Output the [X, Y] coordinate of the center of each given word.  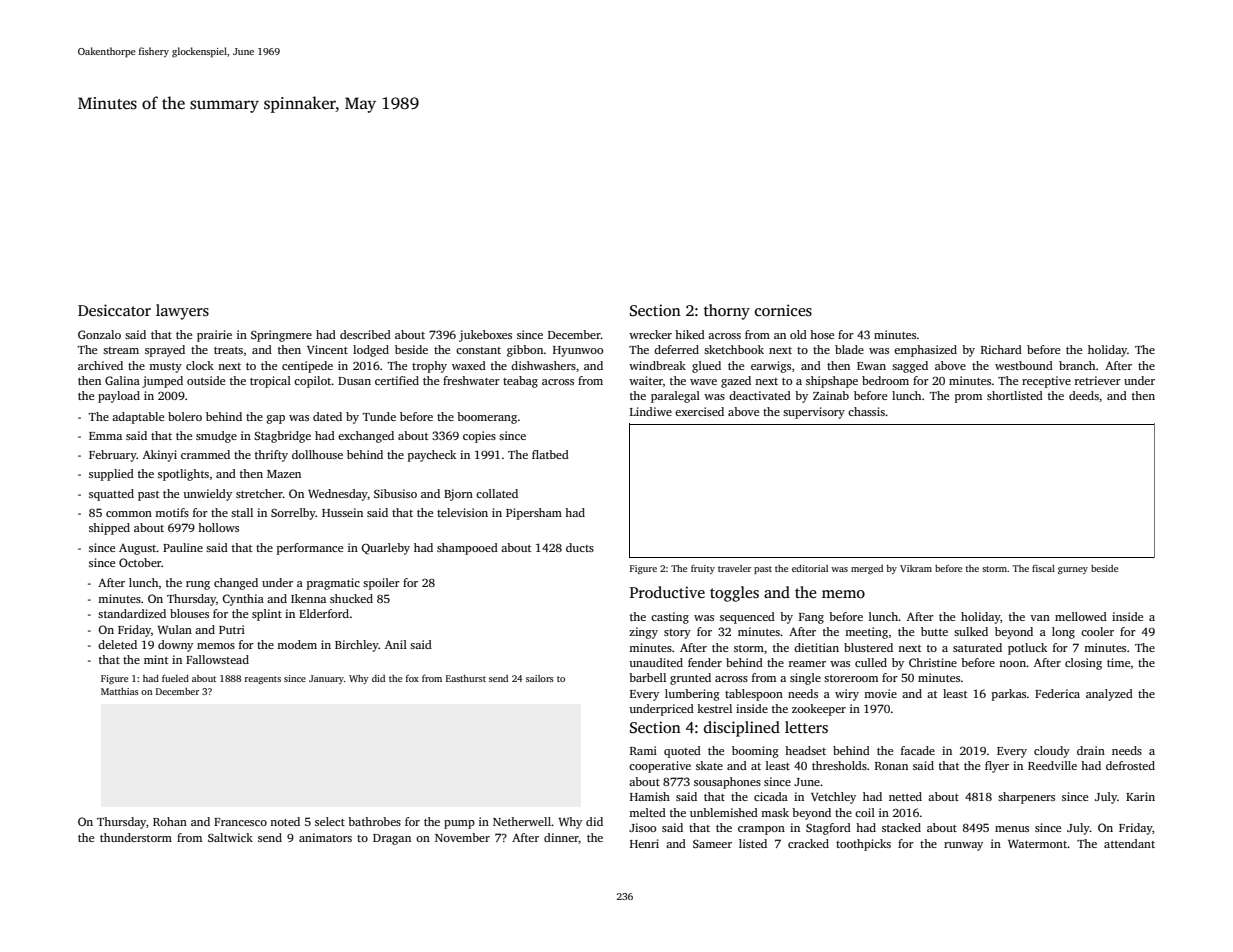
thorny [727, 312]
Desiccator [114, 310]
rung [198, 585]
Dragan [392, 839]
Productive [667, 592]
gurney [1073, 570]
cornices [783, 310]
